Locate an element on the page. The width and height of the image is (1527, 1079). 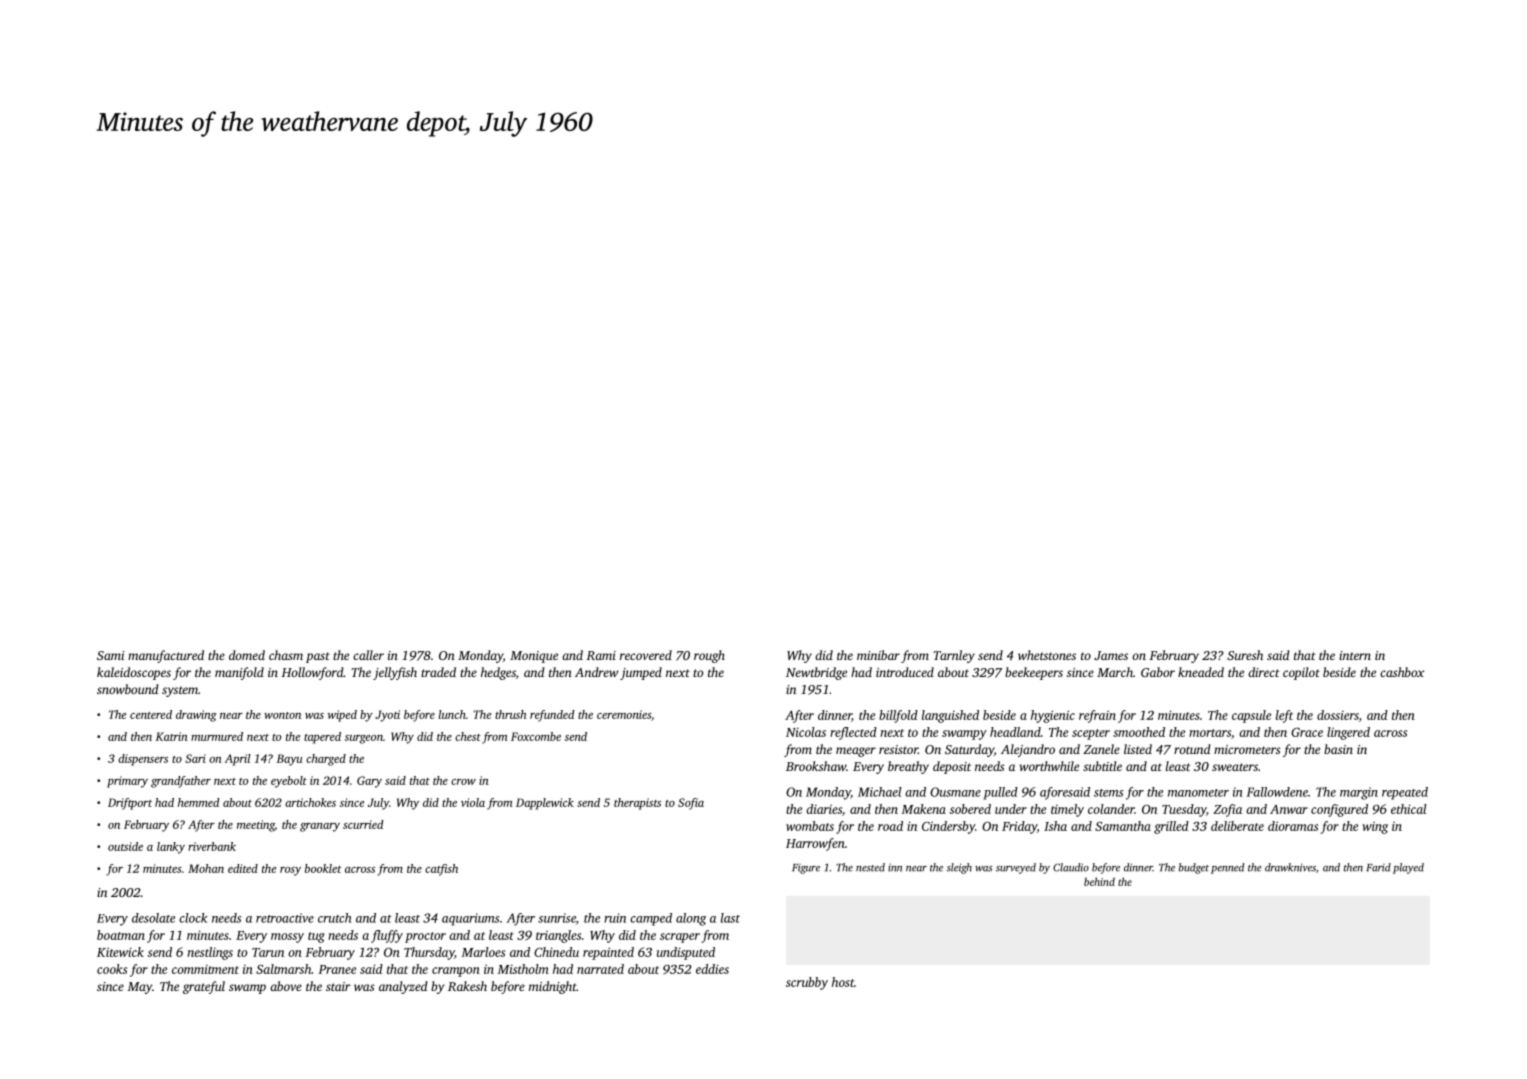
scrubby is located at coordinates (807, 983).
